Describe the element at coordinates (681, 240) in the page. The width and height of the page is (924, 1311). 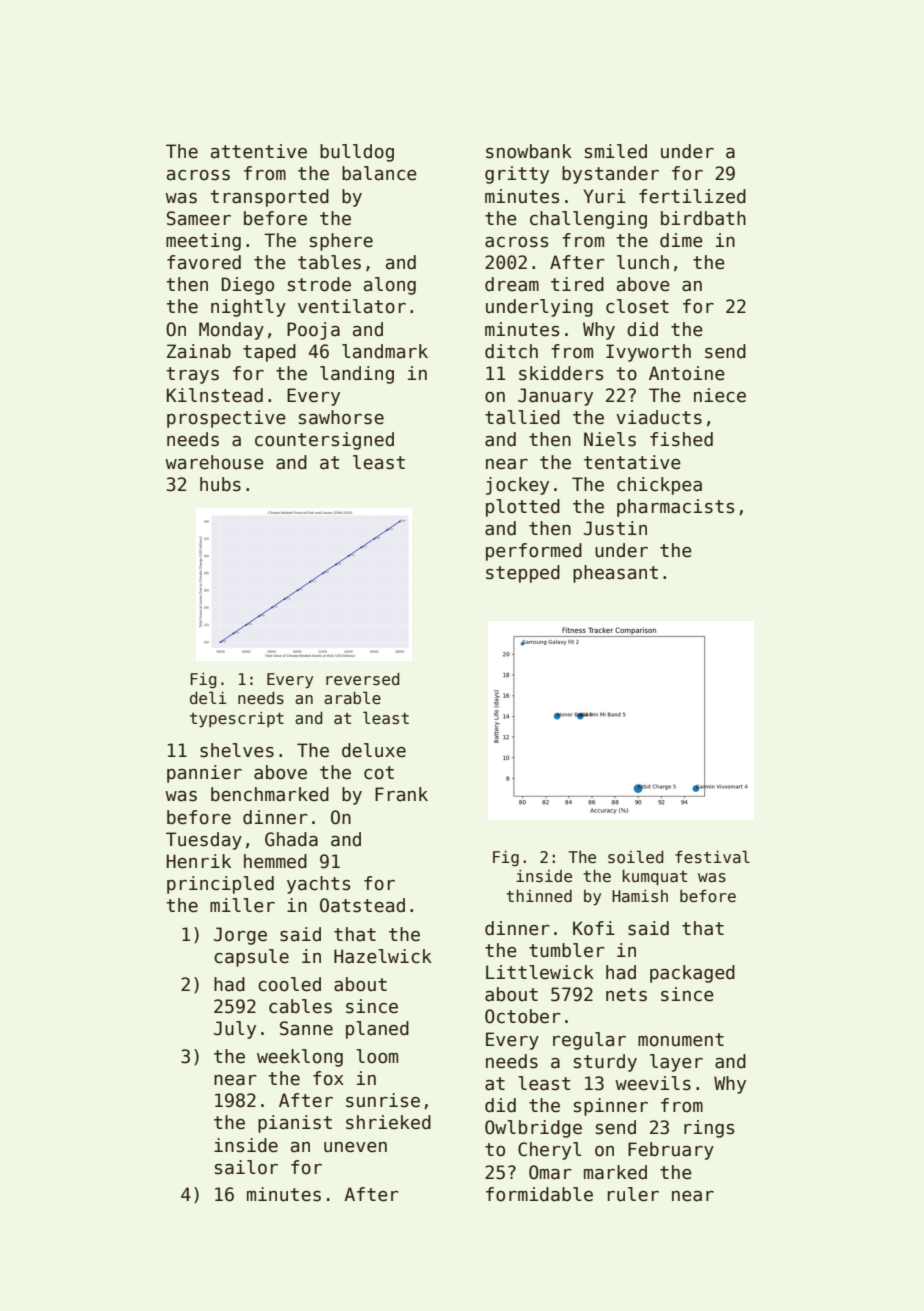
I see `dime` at that location.
